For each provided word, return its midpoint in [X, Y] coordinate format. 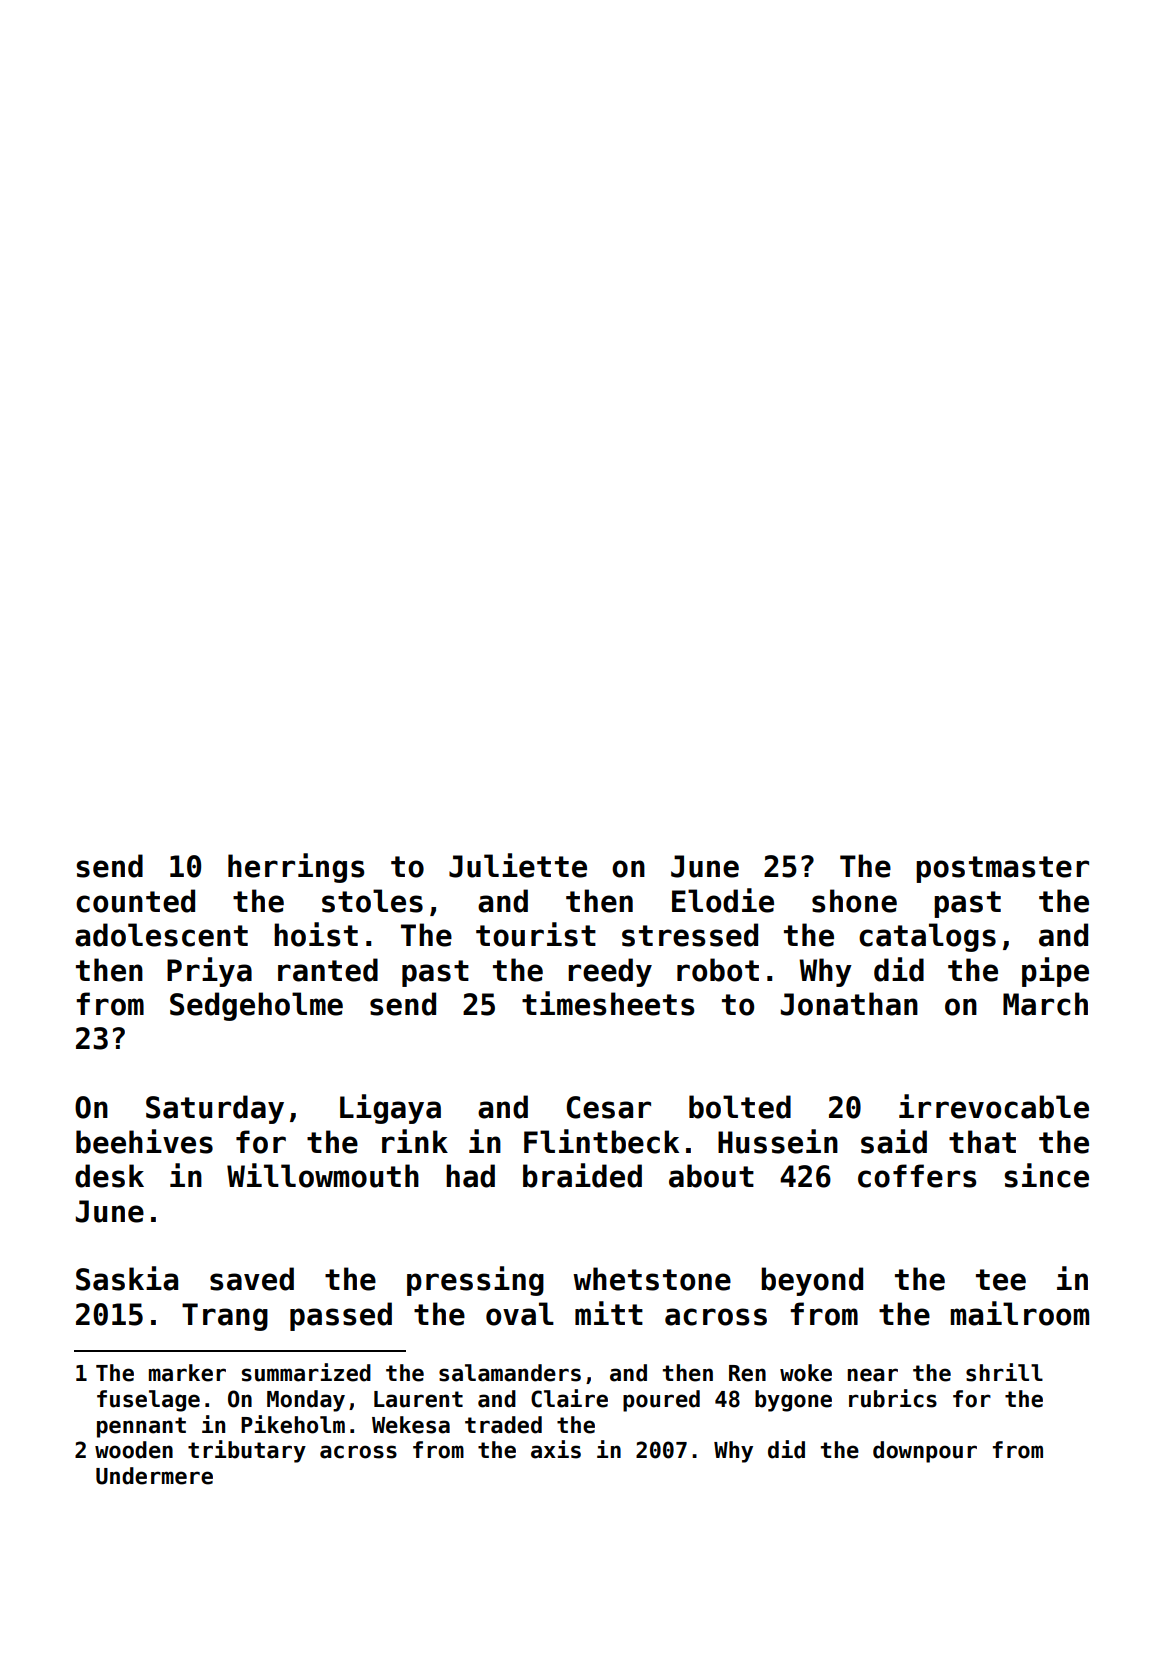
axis [556, 1449]
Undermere [154, 1476]
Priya [209, 972]
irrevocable [994, 1106]
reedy [610, 972]
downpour [925, 1452]
